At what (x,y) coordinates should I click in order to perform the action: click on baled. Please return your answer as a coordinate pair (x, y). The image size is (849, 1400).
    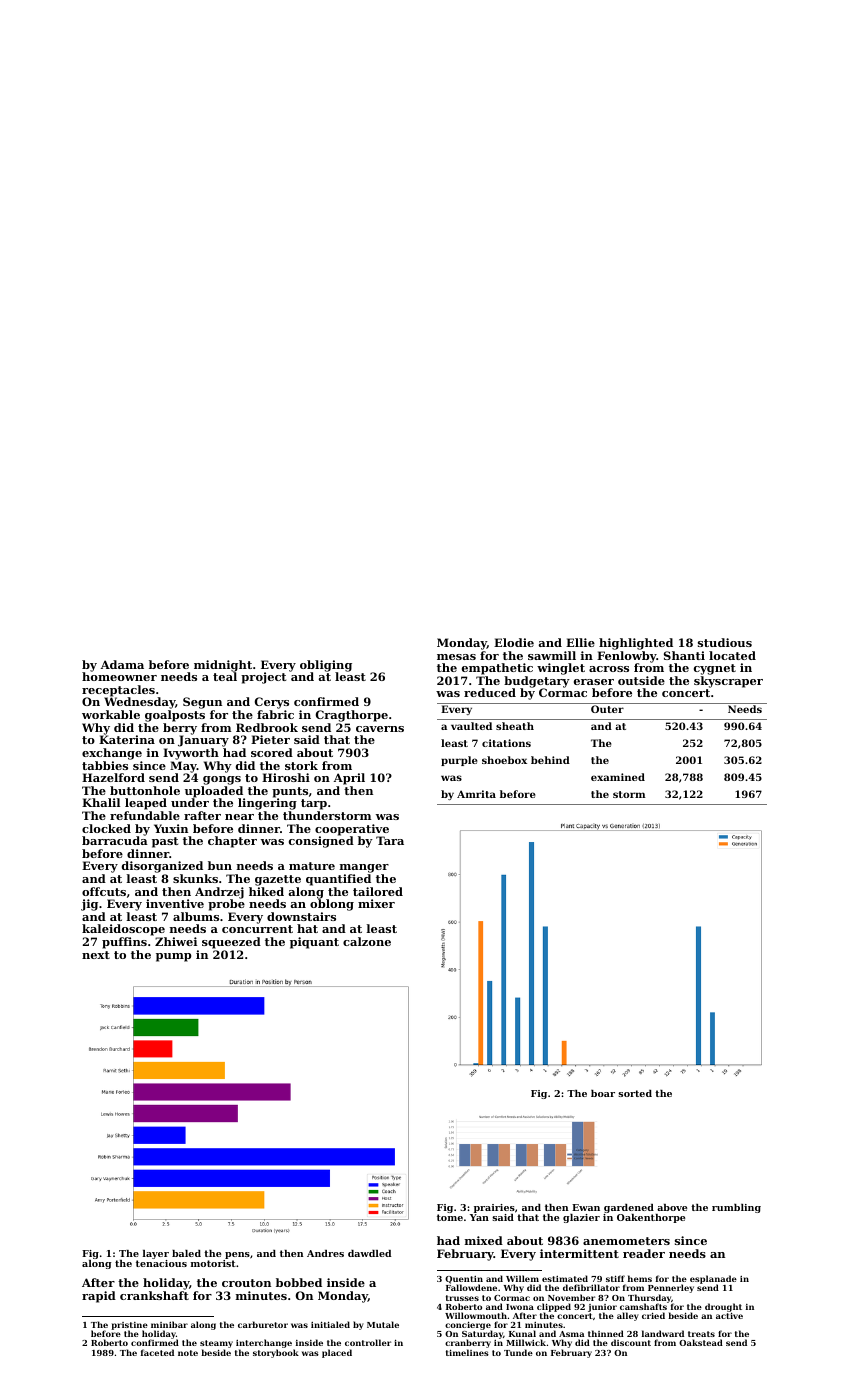
    Looking at the image, I should click on (186, 1253).
